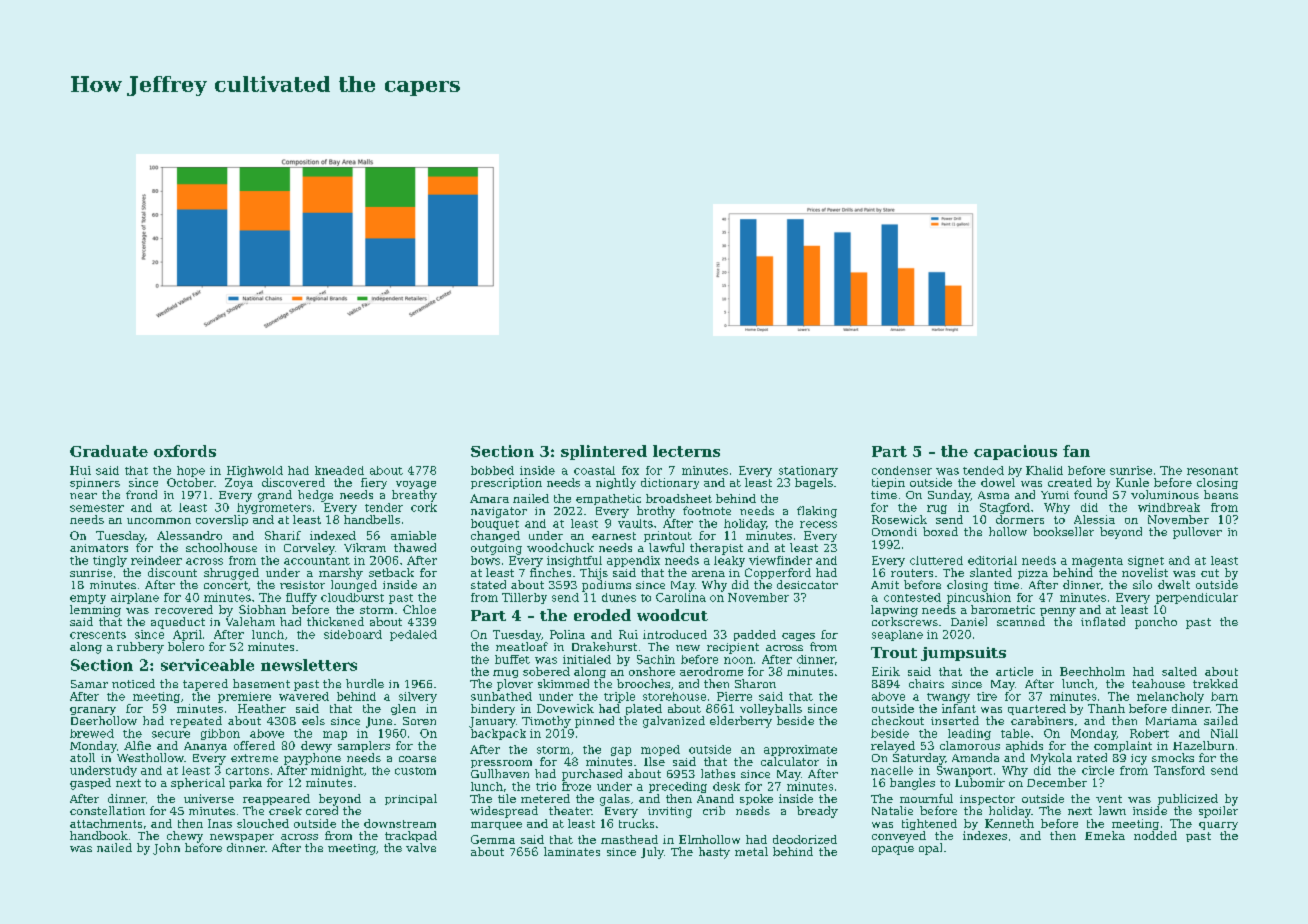 The height and width of the screenshot is (924, 1308). Describe the element at coordinates (353, 634) in the screenshot. I see `sideboard` at that location.
